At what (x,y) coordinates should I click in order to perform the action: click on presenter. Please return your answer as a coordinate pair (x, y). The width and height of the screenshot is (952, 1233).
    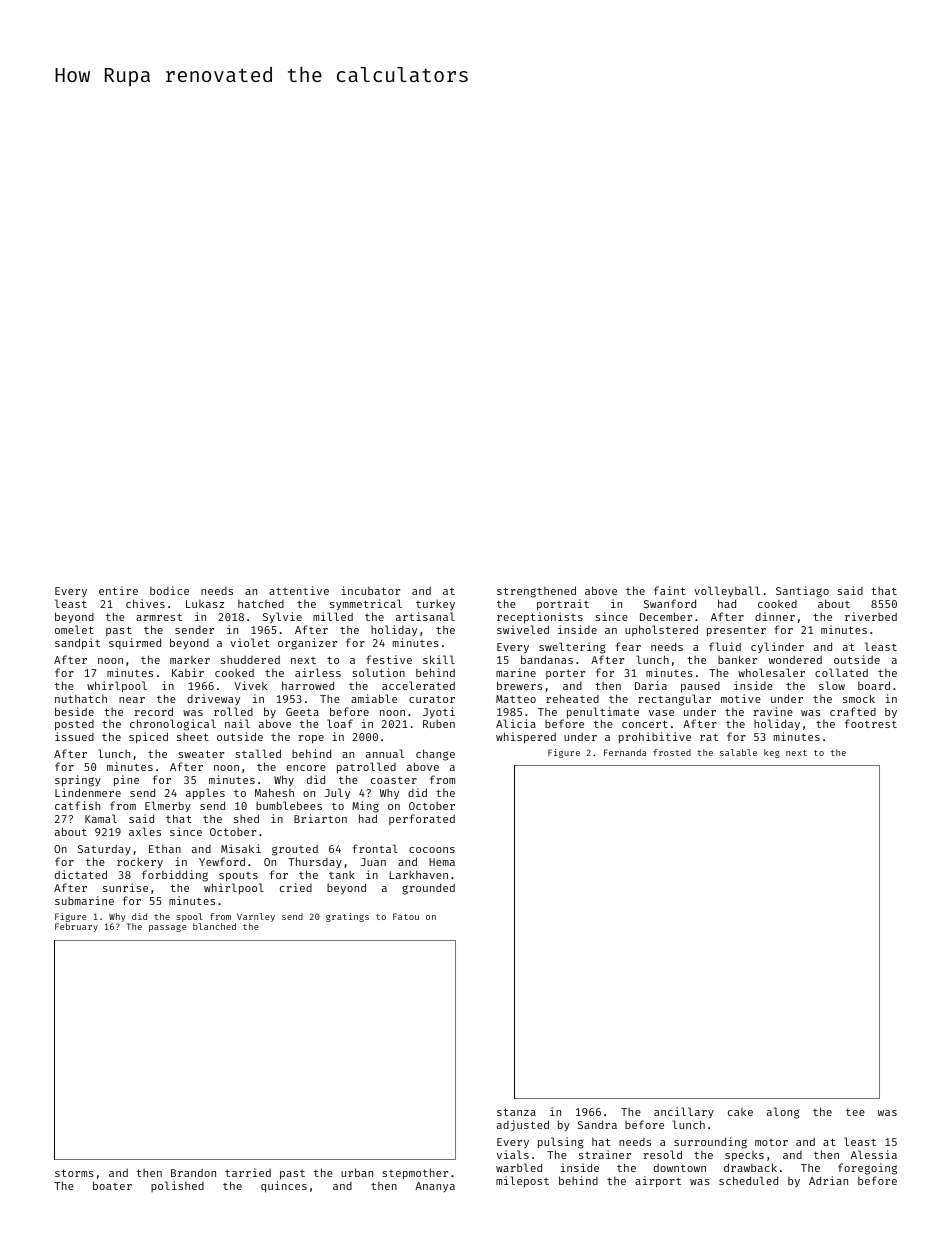
    Looking at the image, I should click on (736, 632).
